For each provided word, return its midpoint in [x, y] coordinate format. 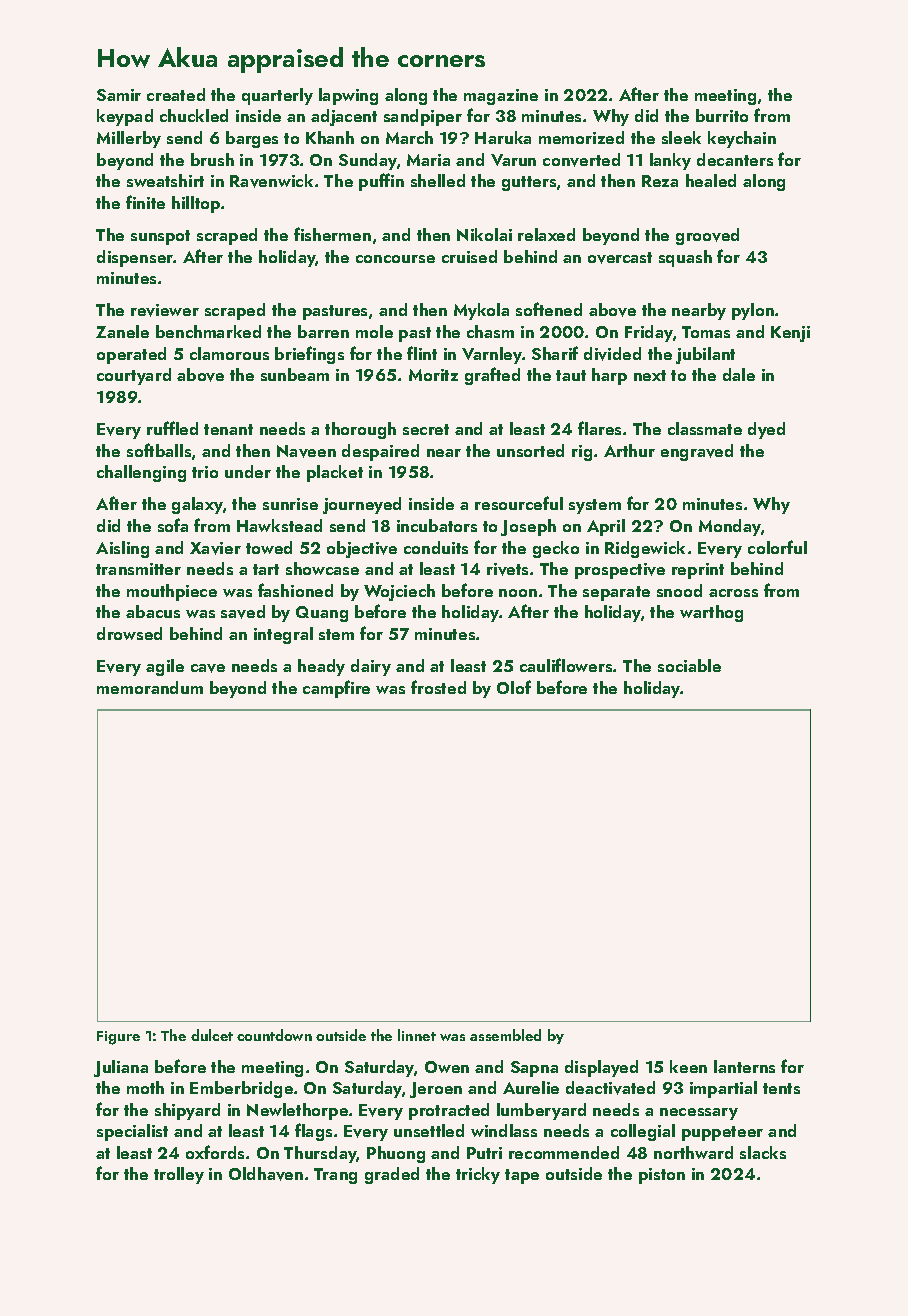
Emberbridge [241, 1089]
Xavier [215, 548]
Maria [428, 160]
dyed [766, 430]
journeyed [362, 505]
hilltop [196, 204]
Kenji [790, 334]
